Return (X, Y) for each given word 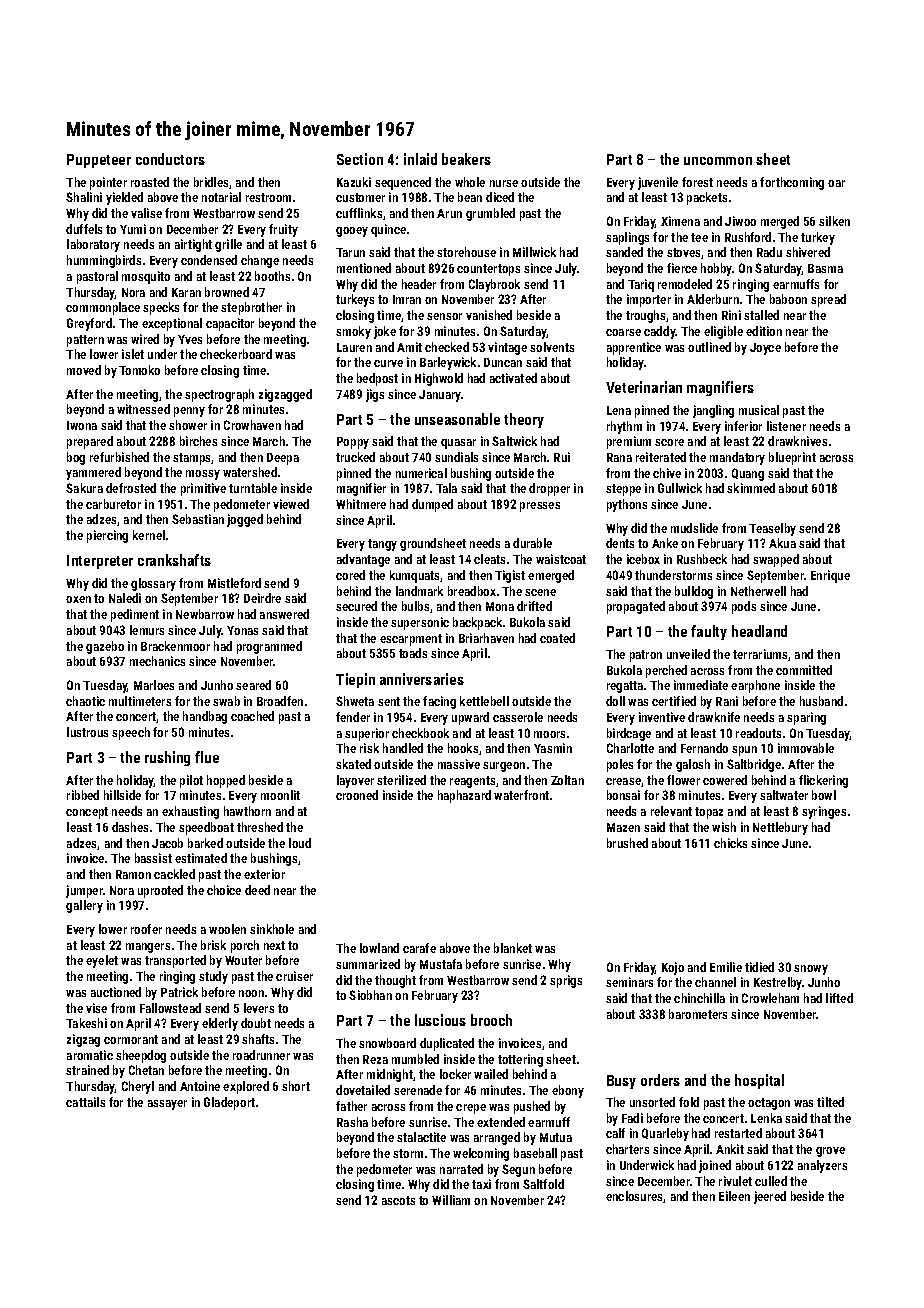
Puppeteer (99, 161)
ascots (398, 1200)
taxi (481, 1184)
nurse (504, 183)
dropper (549, 489)
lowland (379, 948)
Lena (619, 410)
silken (834, 221)
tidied (759, 967)
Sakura (84, 488)
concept (87, 813)
